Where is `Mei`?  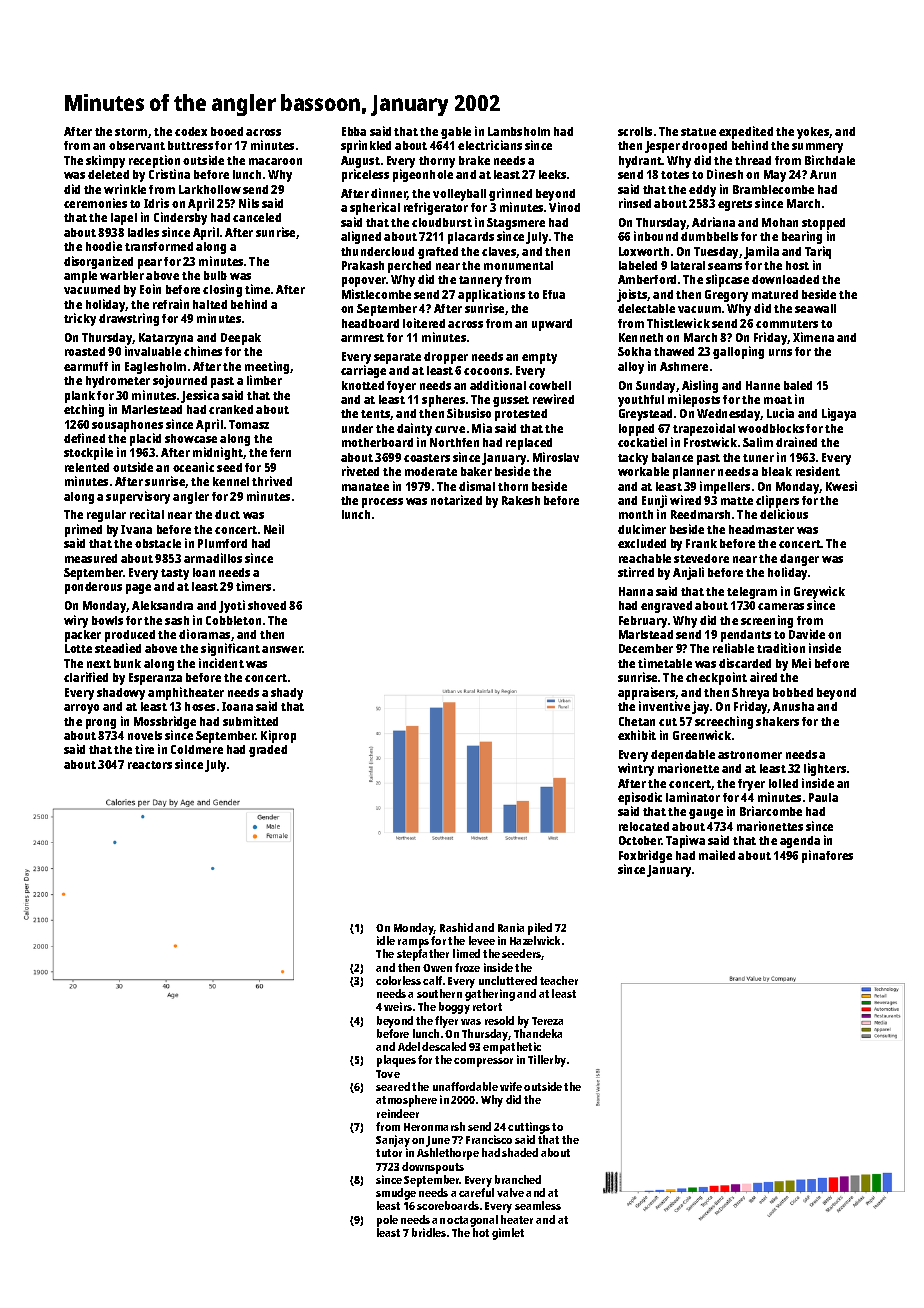
Mei is located at coordinates (801, 663).
